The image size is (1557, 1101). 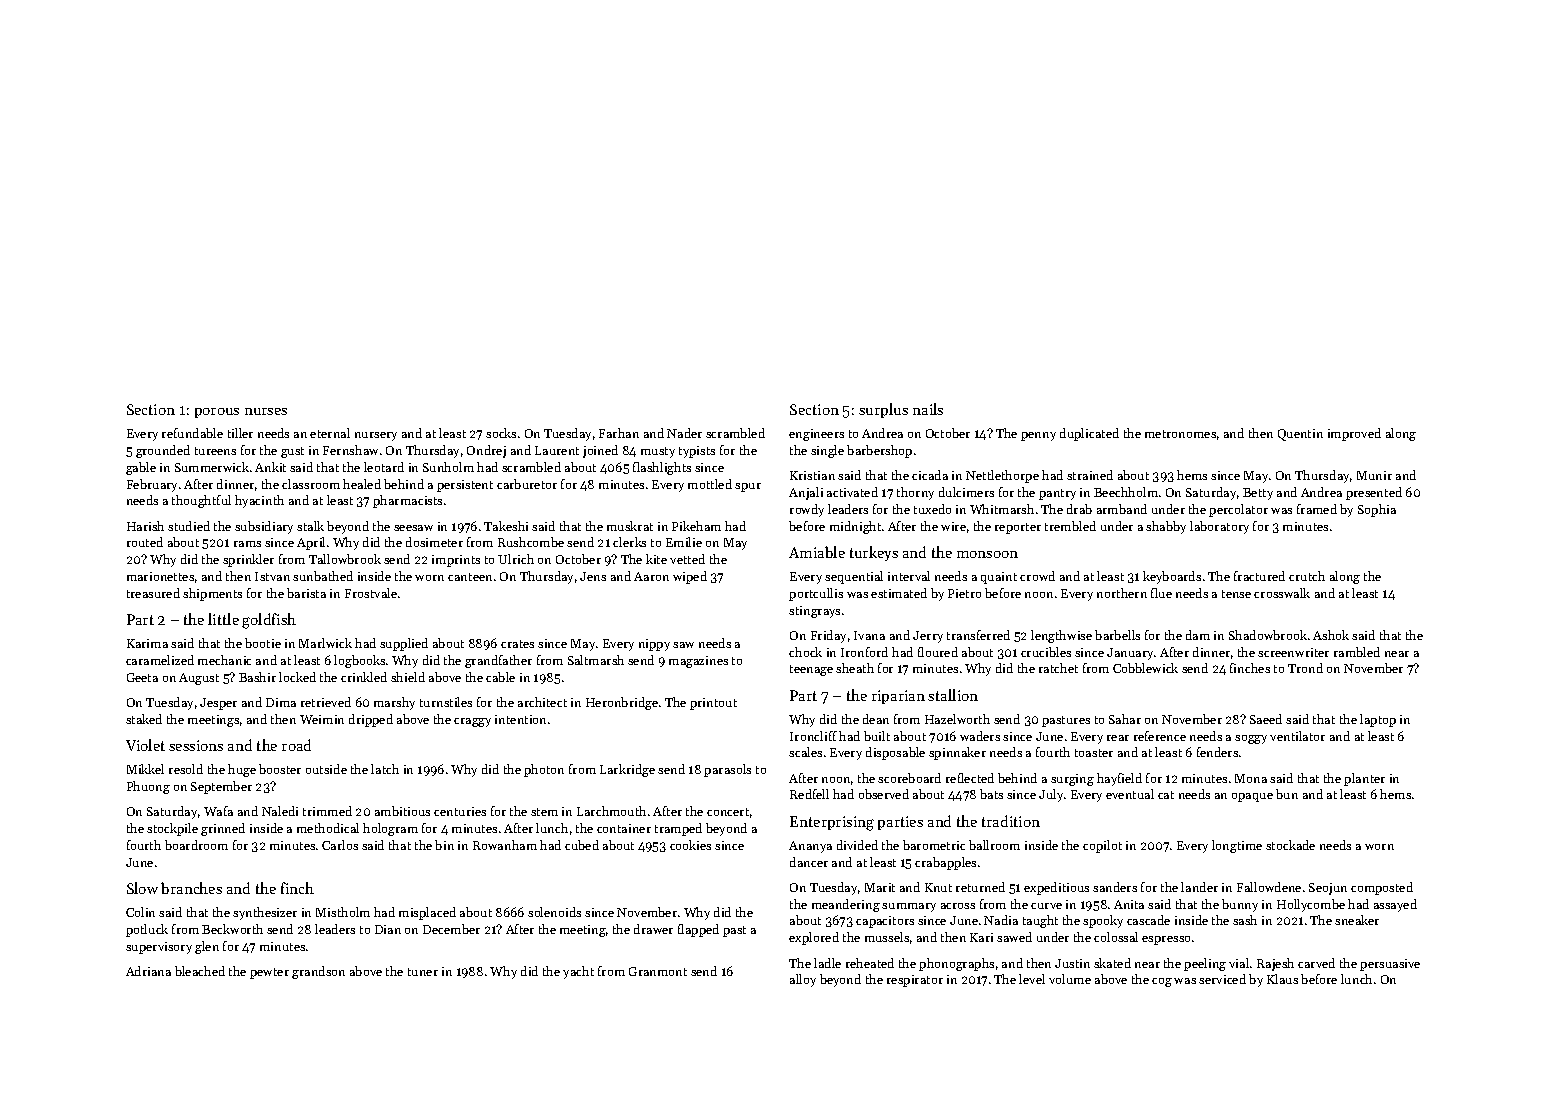 What do you see at coordinates (145, 526) in the image?
I see `Harish` at bounding box center [145, 526].
